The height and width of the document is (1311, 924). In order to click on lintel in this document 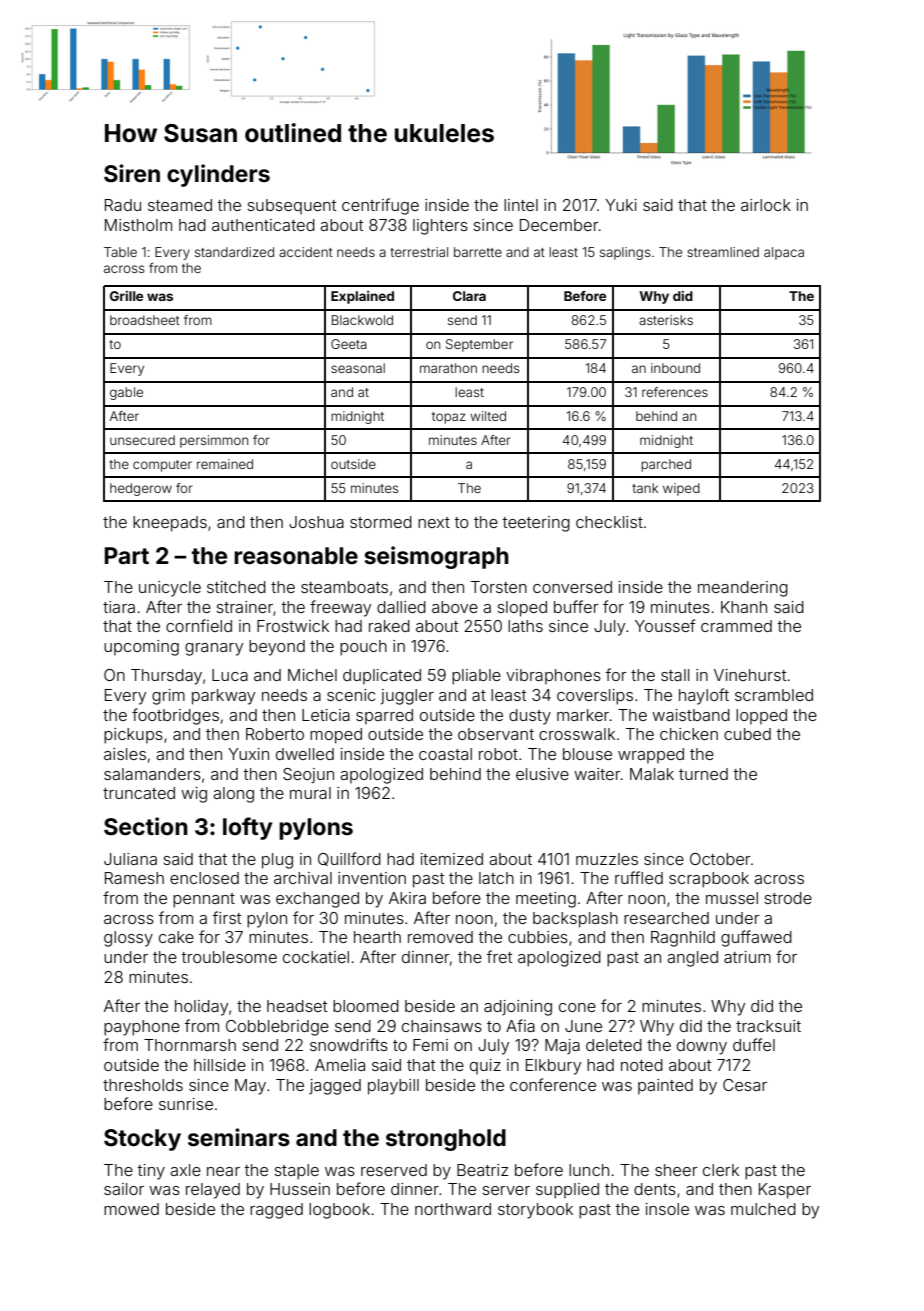, I will do `click(521, 205)`.
